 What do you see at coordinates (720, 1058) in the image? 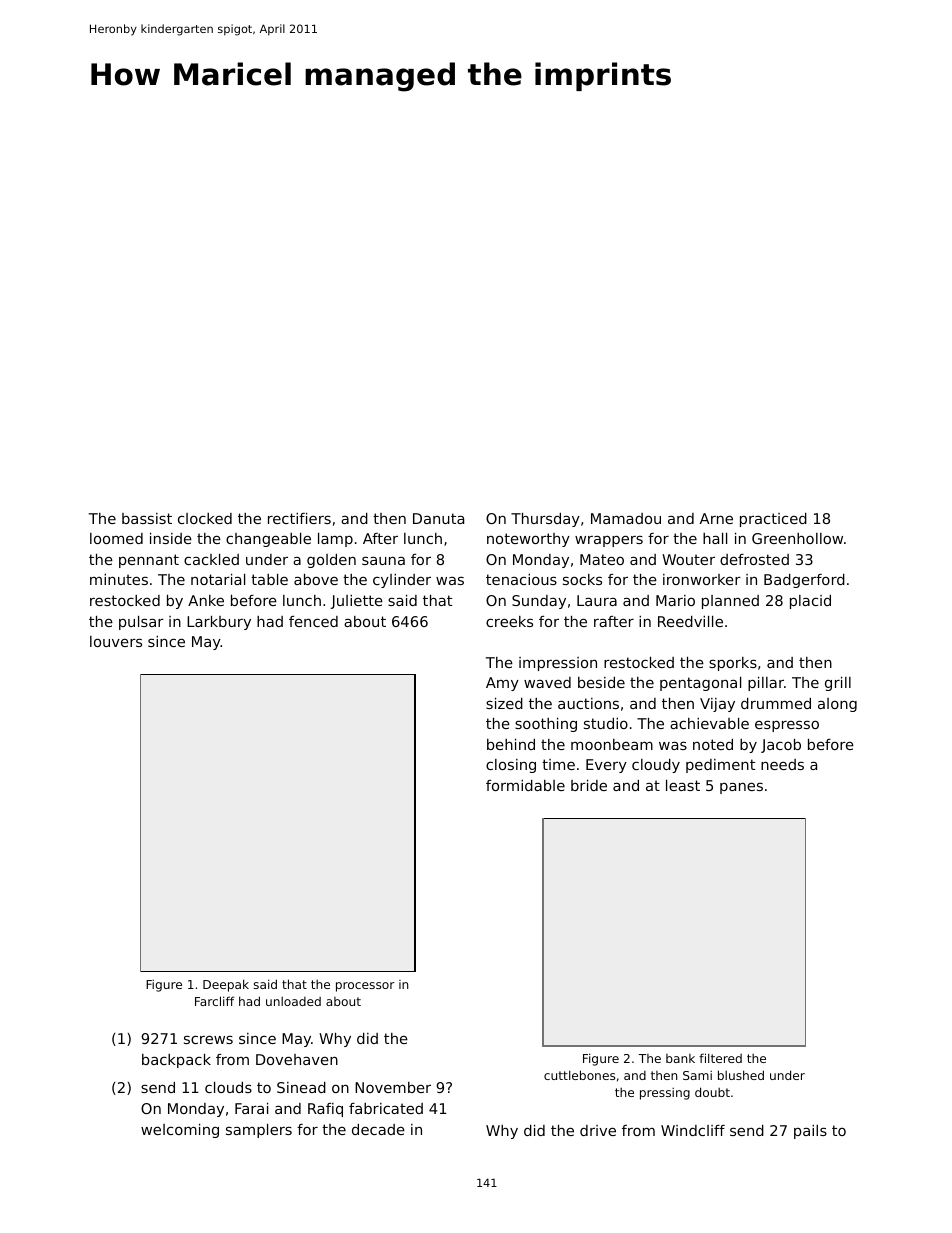
I see `filtered` at bounding box center [720, 1058].
